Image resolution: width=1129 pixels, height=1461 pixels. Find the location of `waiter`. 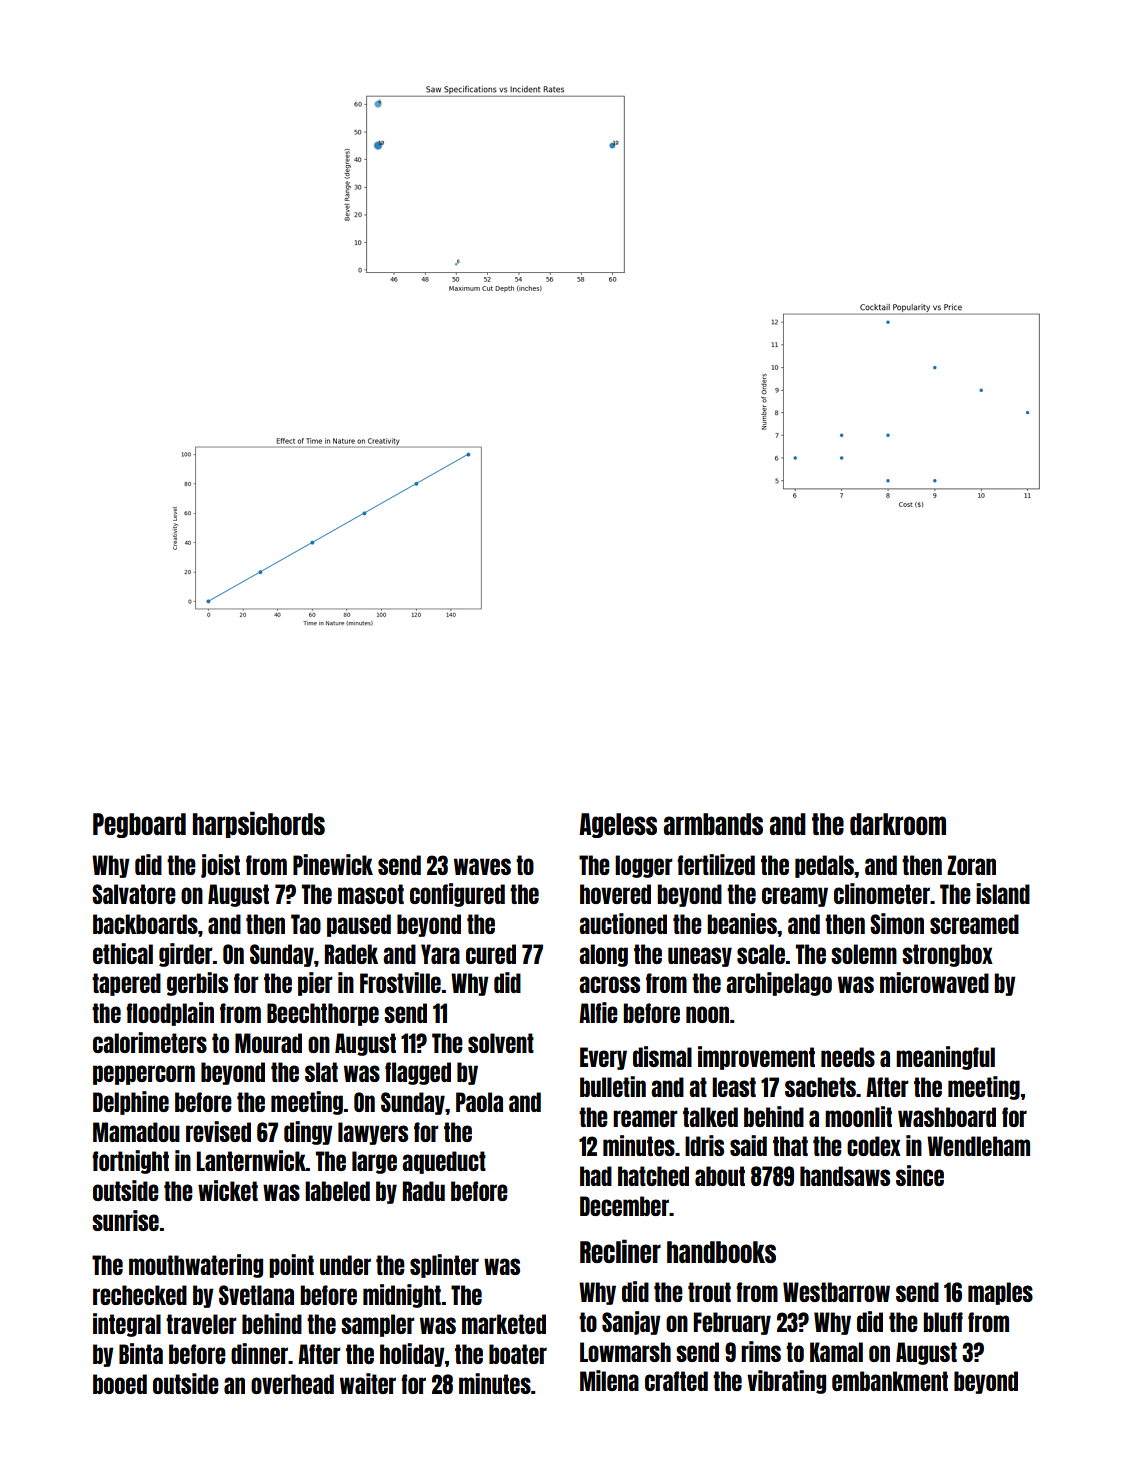

waiter is located at coordinates (368, 1383).
